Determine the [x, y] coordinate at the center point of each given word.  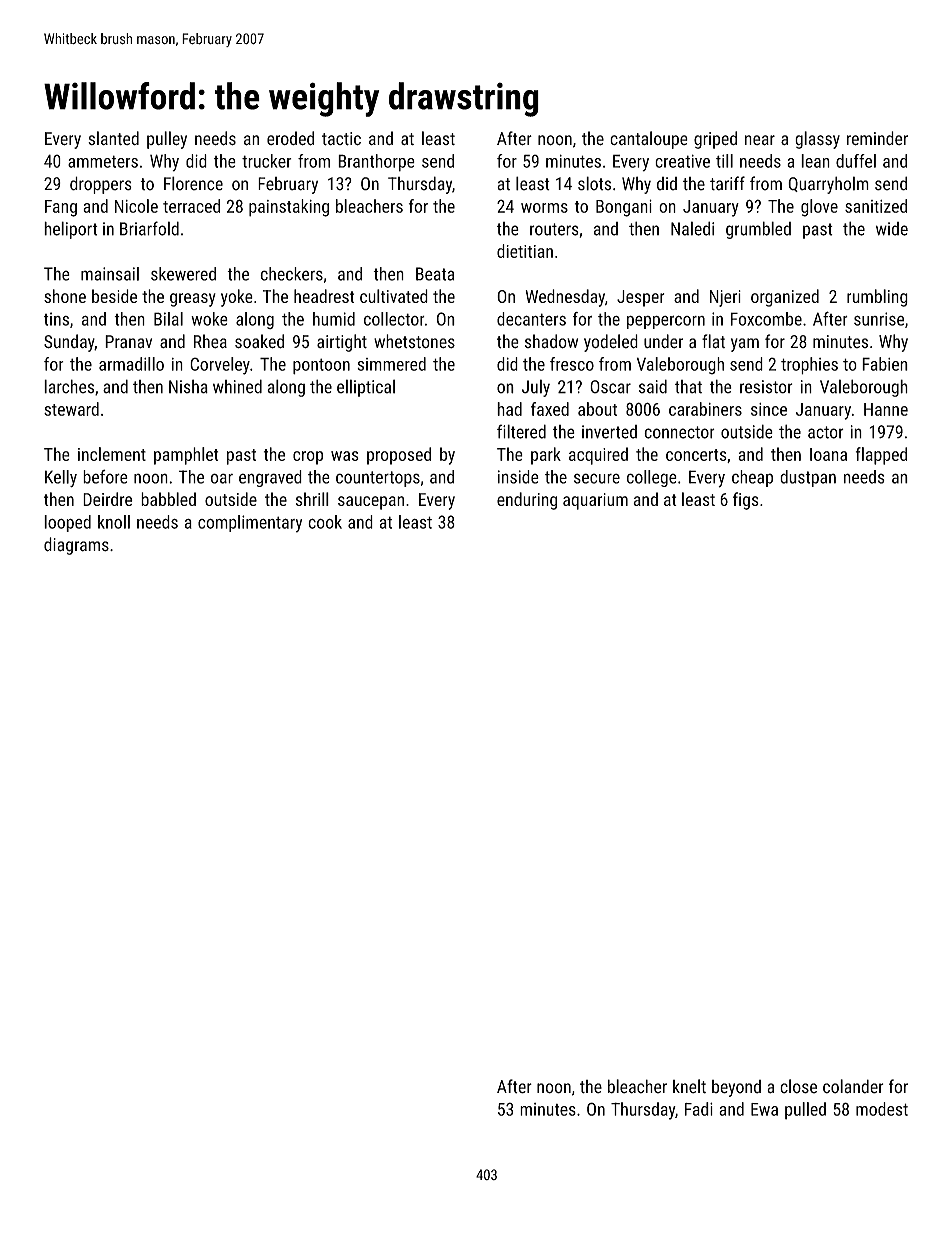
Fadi [699, 1109]
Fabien [885, 364]
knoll [114, 522]
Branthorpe [376, 163]
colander [853, 1086]
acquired [598, 456]
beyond [736, 1088]
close [798, 1086]
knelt [689, 1086]
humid [334, 319]
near [760, 140]
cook [325, 522]
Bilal [168, 319]
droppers [101, 185]
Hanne [886, 409]
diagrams [76, 546]
